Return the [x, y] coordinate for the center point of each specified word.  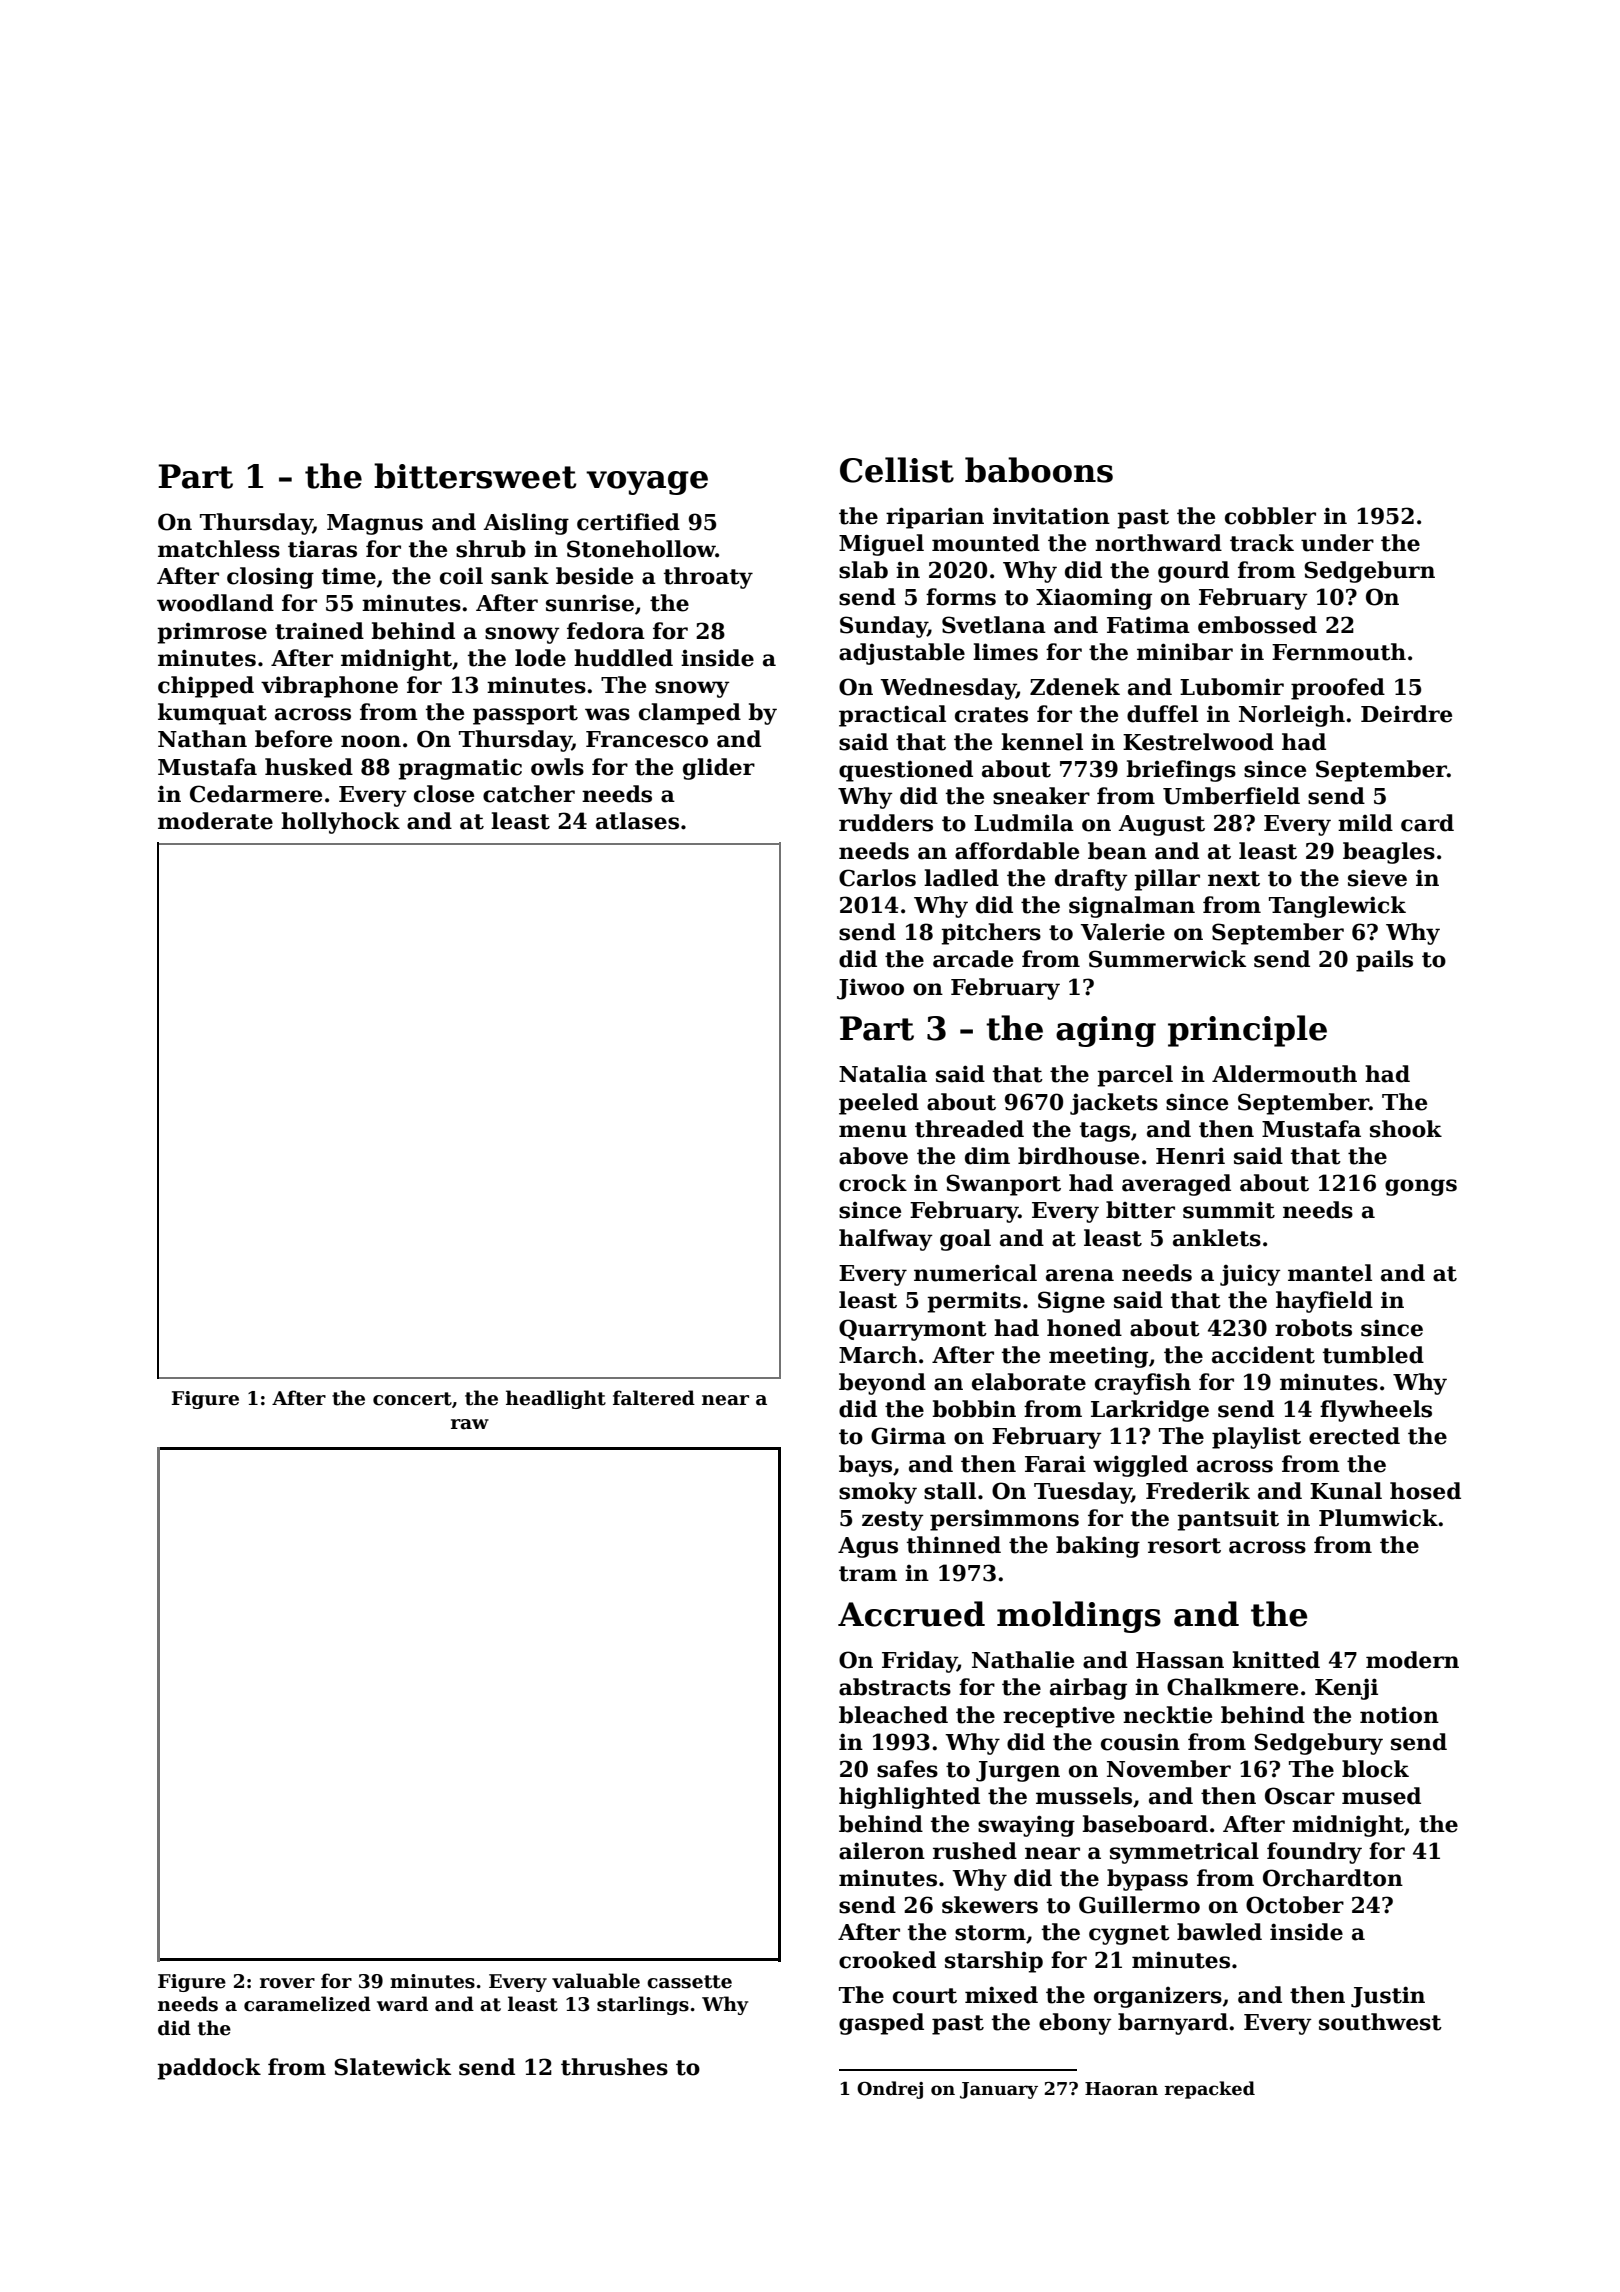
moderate [215, 821]
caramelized [307, 2004]
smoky [878, 1493]
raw [470, 1424]
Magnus [375, 524]
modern [1412, 1660]
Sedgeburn [1369, 572]
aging [1106, 1031]
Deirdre [1406, 714]
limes [1005, 652]
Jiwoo [870, 989]
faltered [654, 1398]
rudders [886, 823]
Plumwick [1378, 1518]
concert [412, 1399]
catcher [529, 794]
